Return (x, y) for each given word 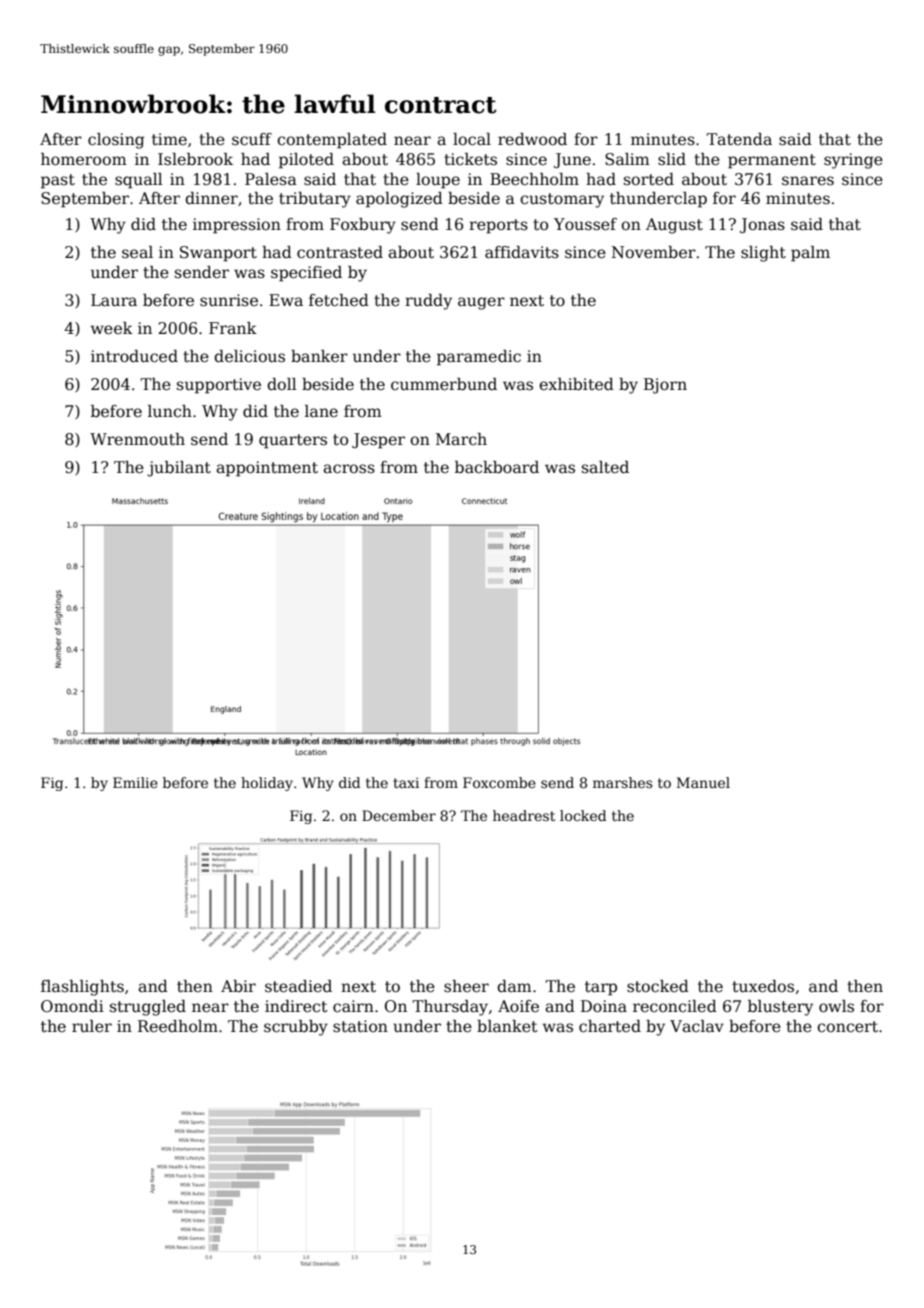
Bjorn (665, 386)
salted (605, 467)
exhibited (576, 384)
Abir (238, 986)
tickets (470, 159)
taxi (406, 782)
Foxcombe (499, 782)
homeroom (84, 159)
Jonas (762, 225)
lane (321, 411)
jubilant (179, 469)
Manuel (703, 782)
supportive (219, 386)
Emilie (135, 782)
